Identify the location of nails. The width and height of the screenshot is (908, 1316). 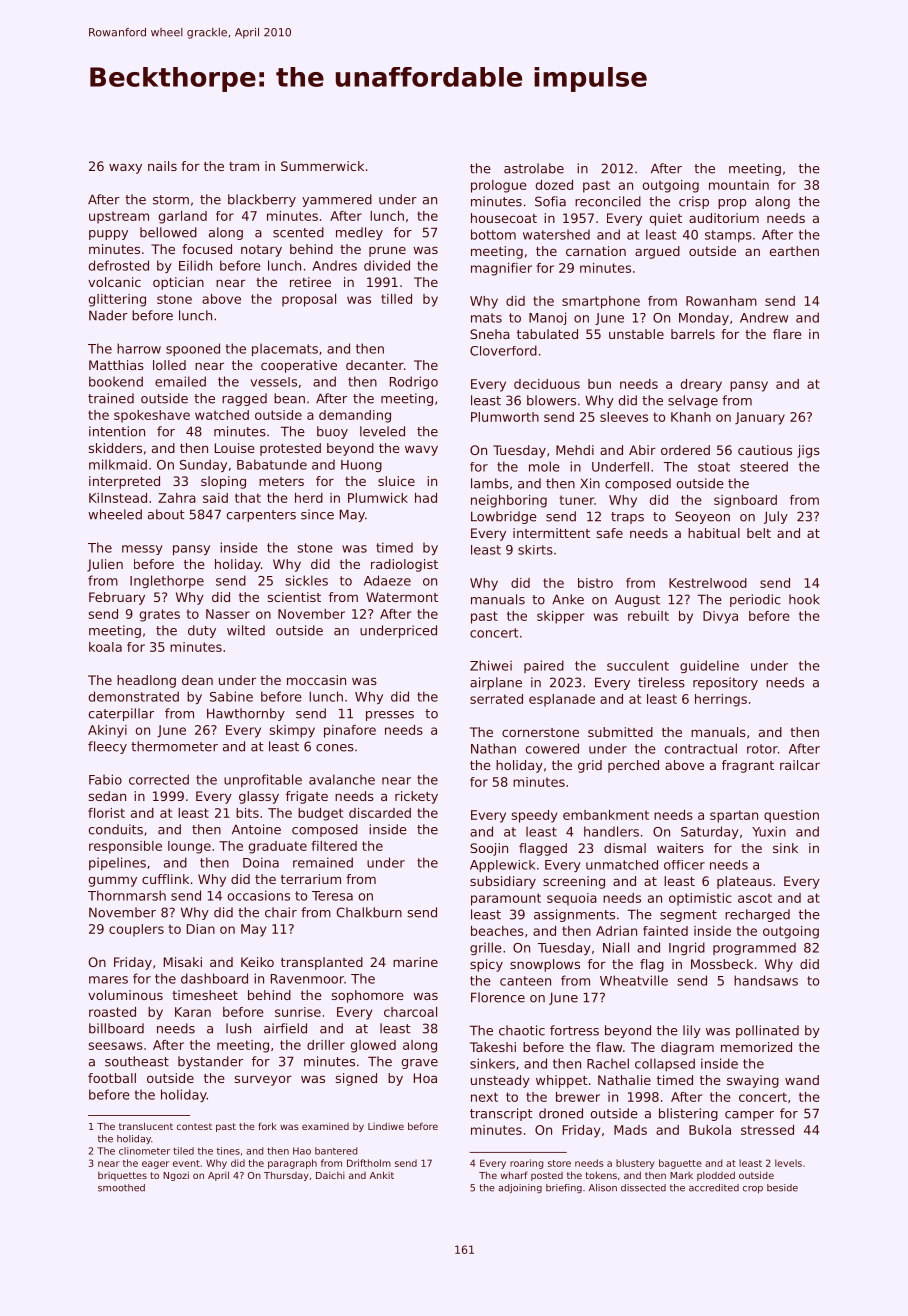
(162, 166).
